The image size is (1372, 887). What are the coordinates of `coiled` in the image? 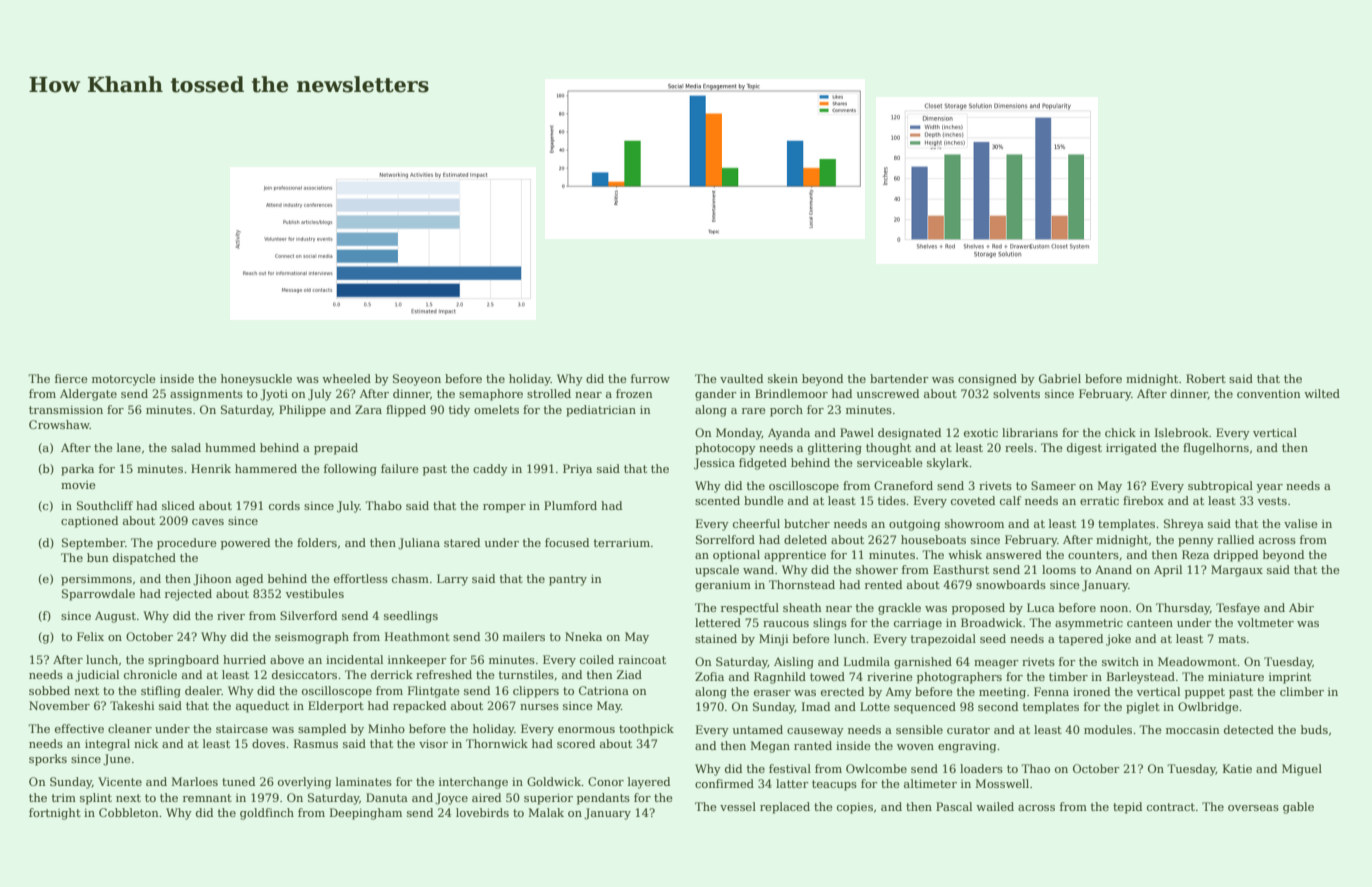 It's located at (597, 659).
